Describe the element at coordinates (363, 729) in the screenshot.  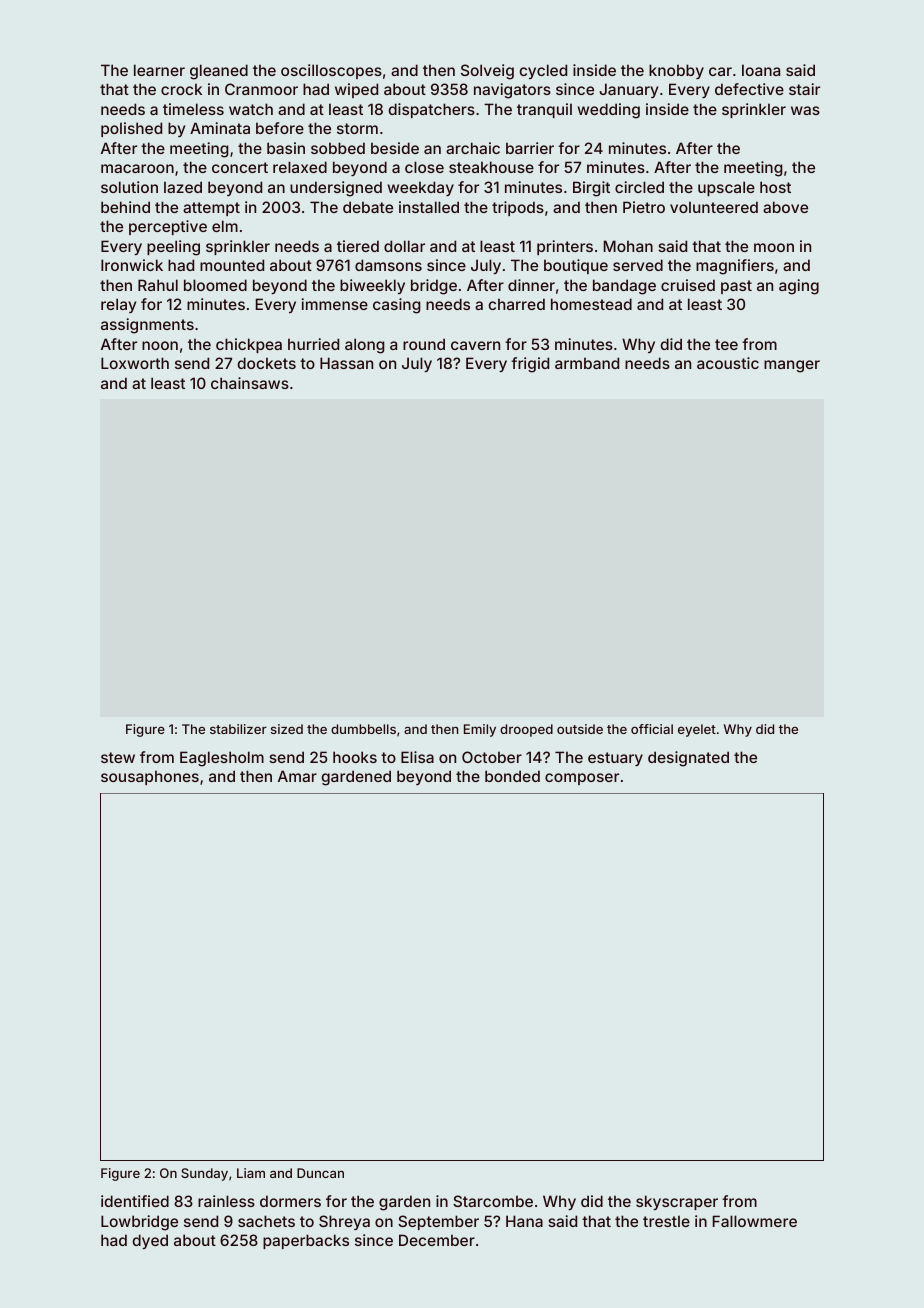
I see `dumbbells` at that location.
